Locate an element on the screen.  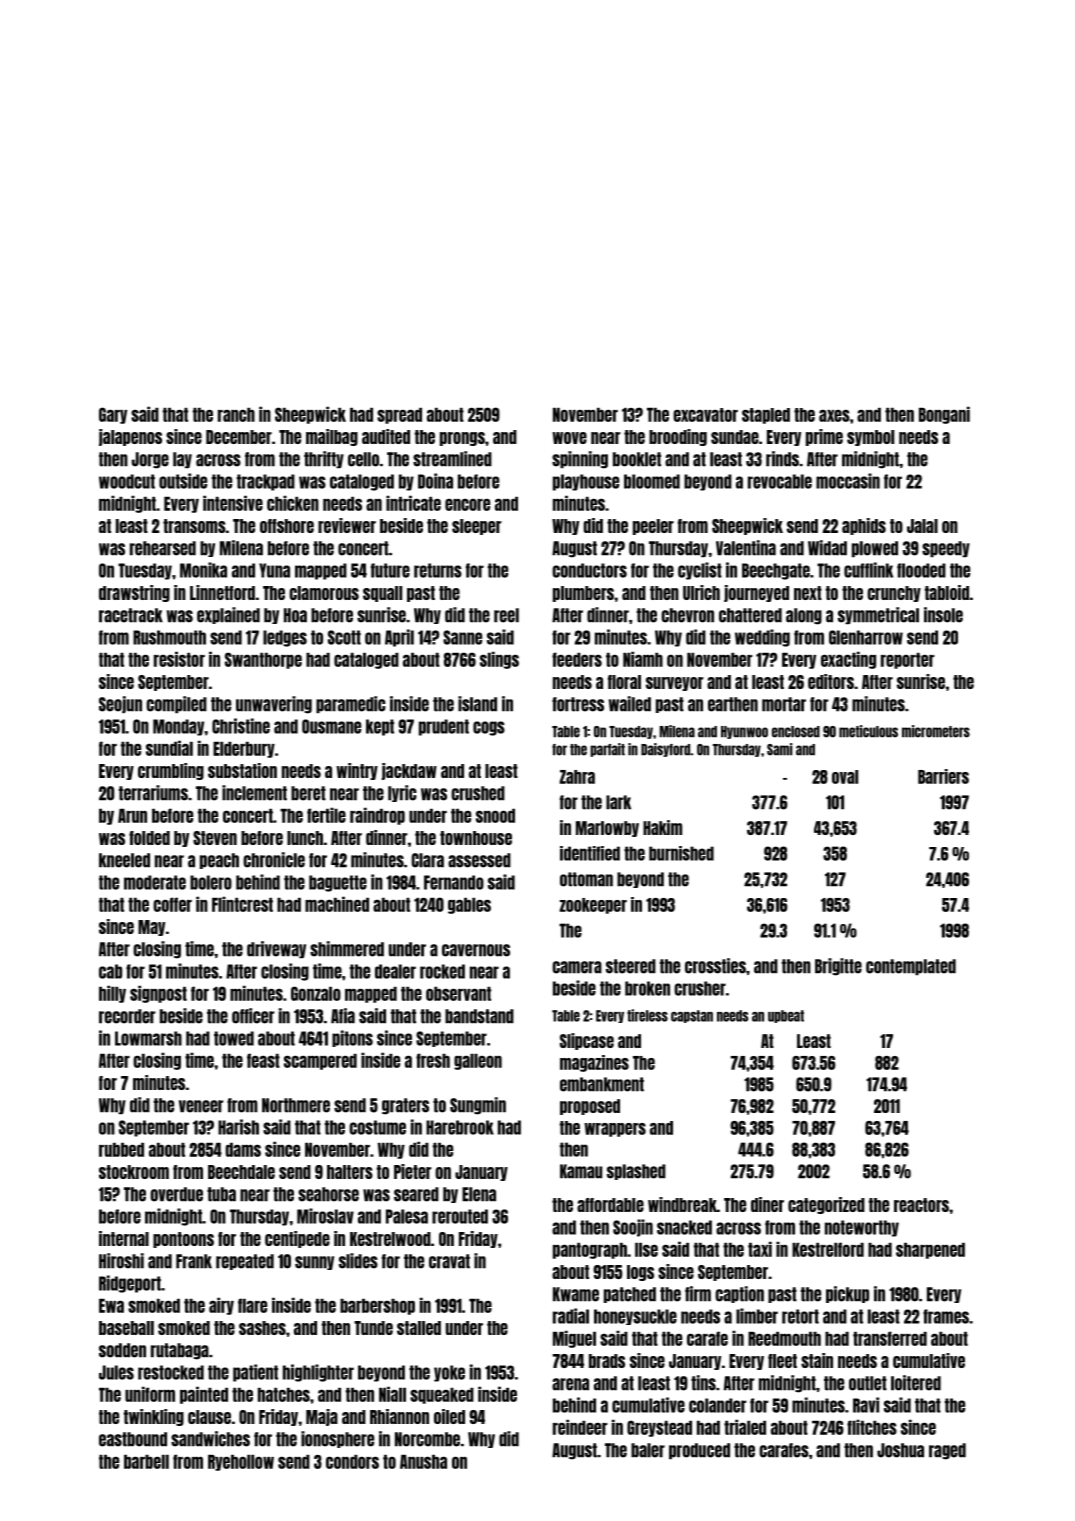
Gary is located at coordinates (113, 415).
